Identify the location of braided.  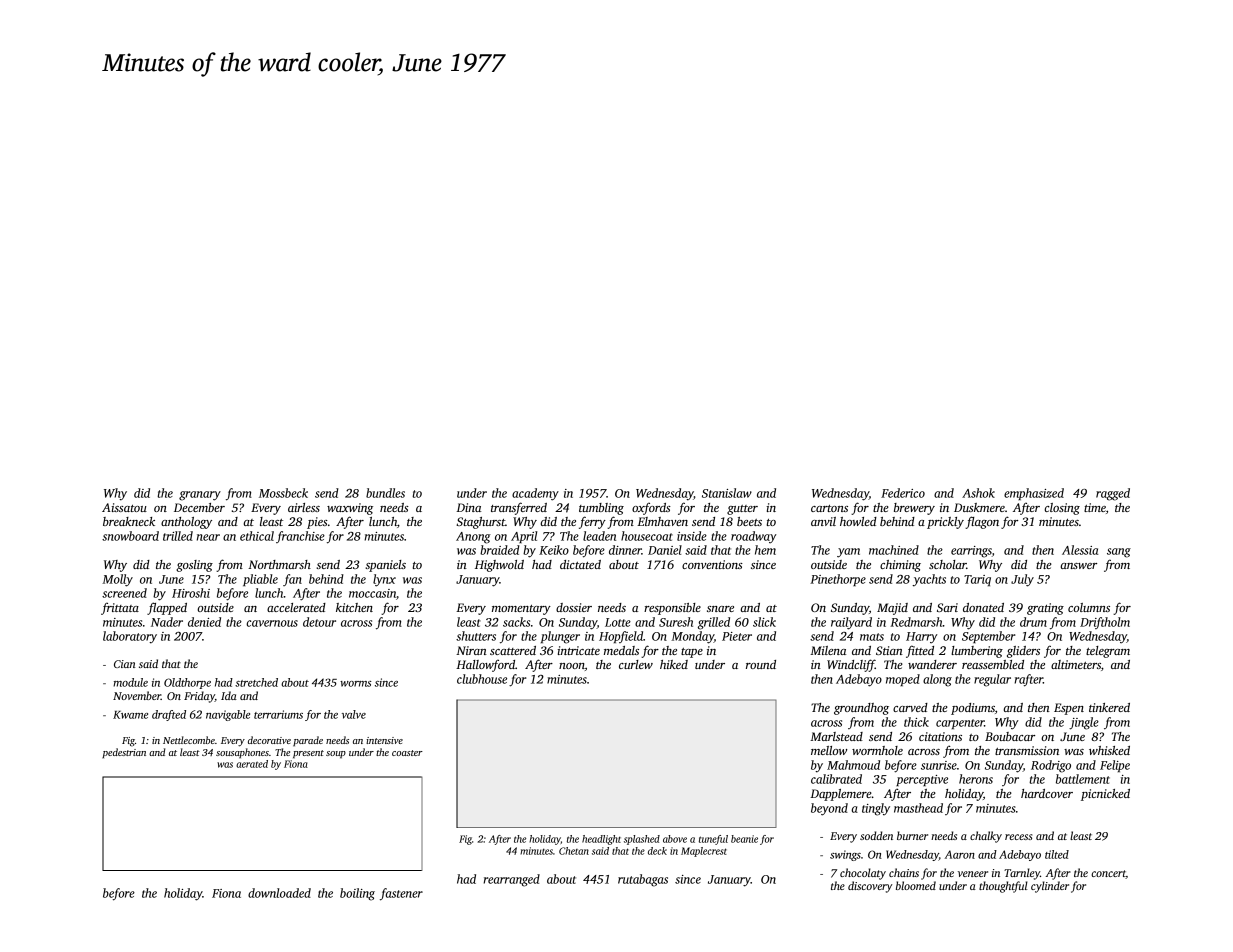
(500, 550).
